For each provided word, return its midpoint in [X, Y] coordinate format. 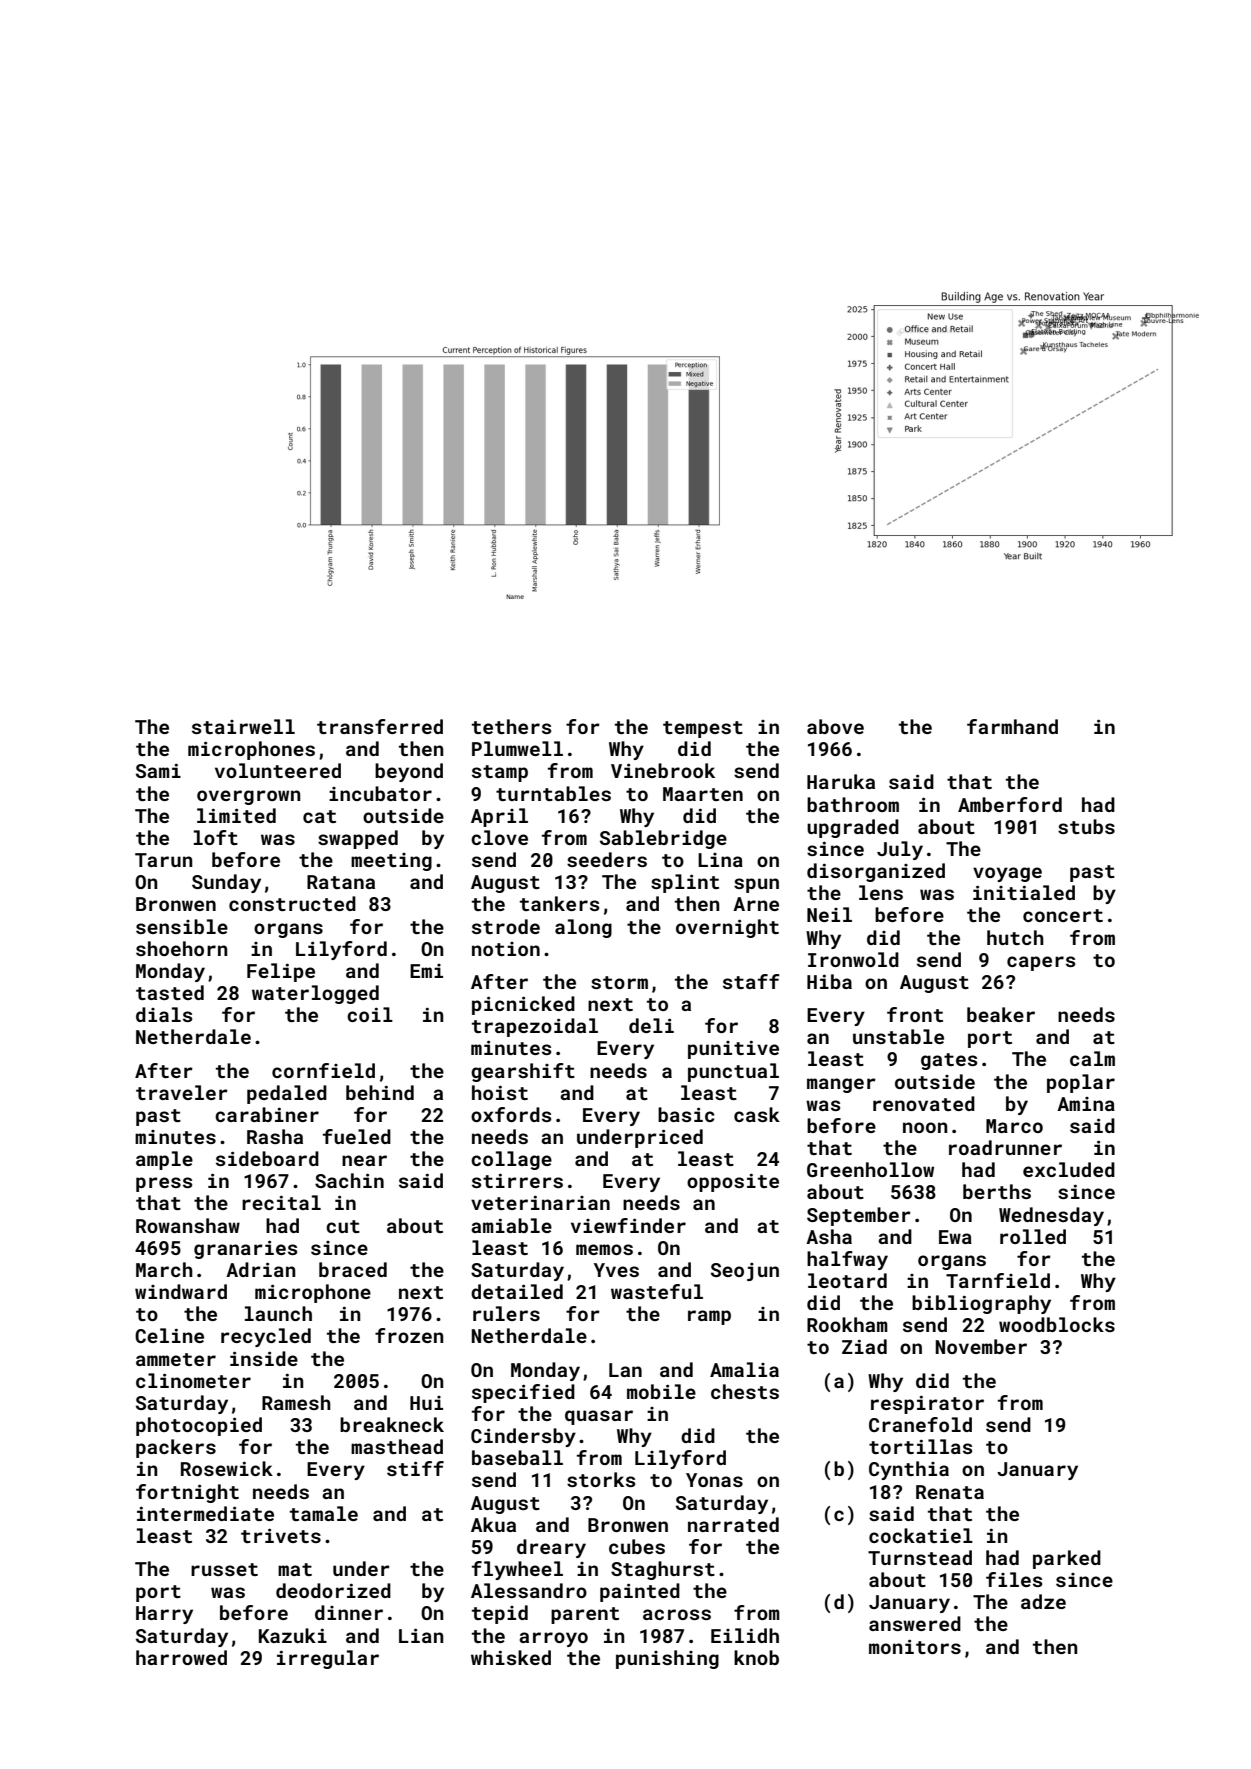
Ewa [955, 1237]
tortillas [920, 1446]
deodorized [333, 1590]
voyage [1007, 874]
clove [499, 837]
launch [278, 1313]
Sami [158, 771]
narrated [733, 1524]
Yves [616, 1270]
